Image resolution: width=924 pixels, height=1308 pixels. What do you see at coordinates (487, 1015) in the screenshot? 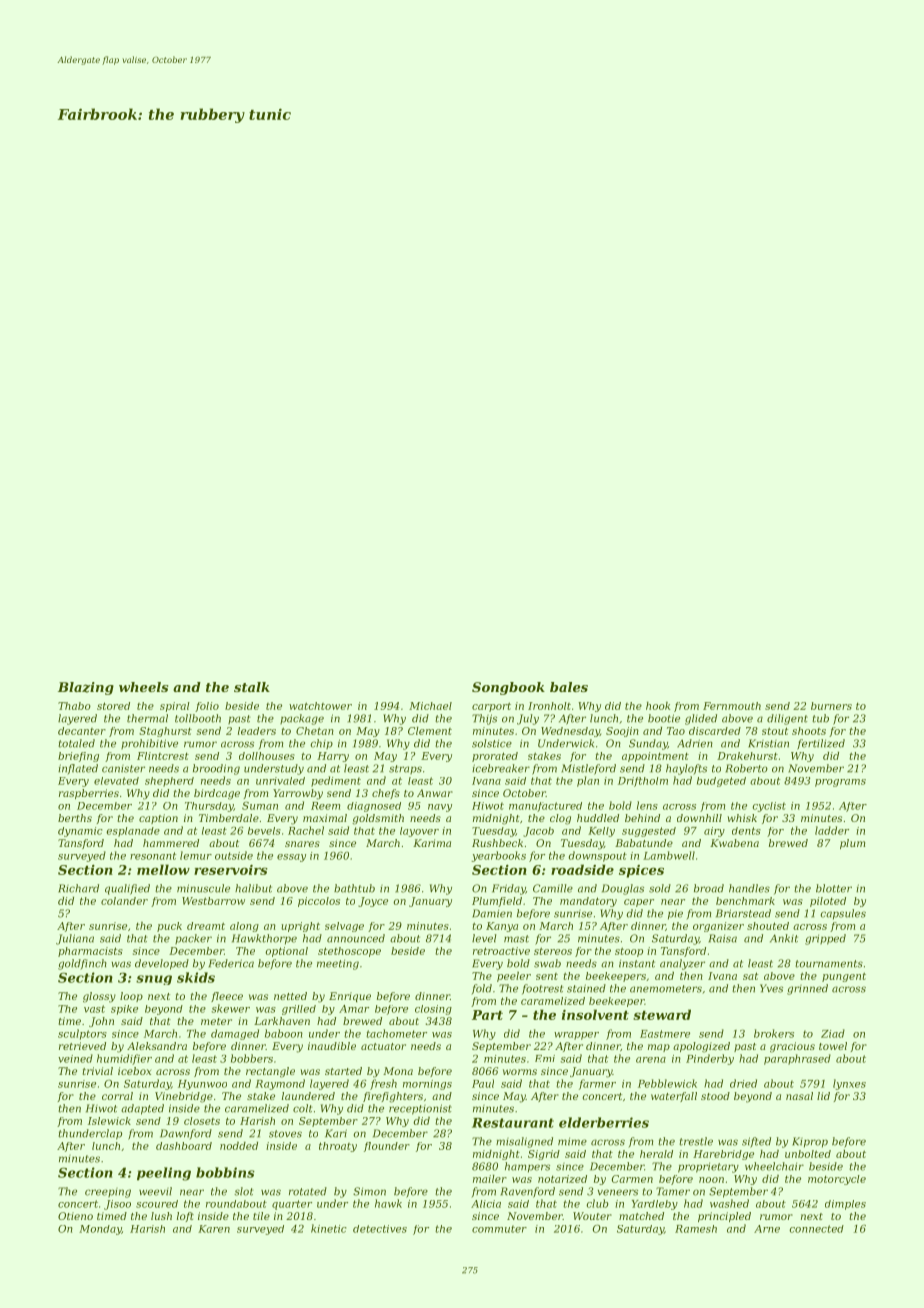
I see `Part` at bounding box center [487, 1015].
